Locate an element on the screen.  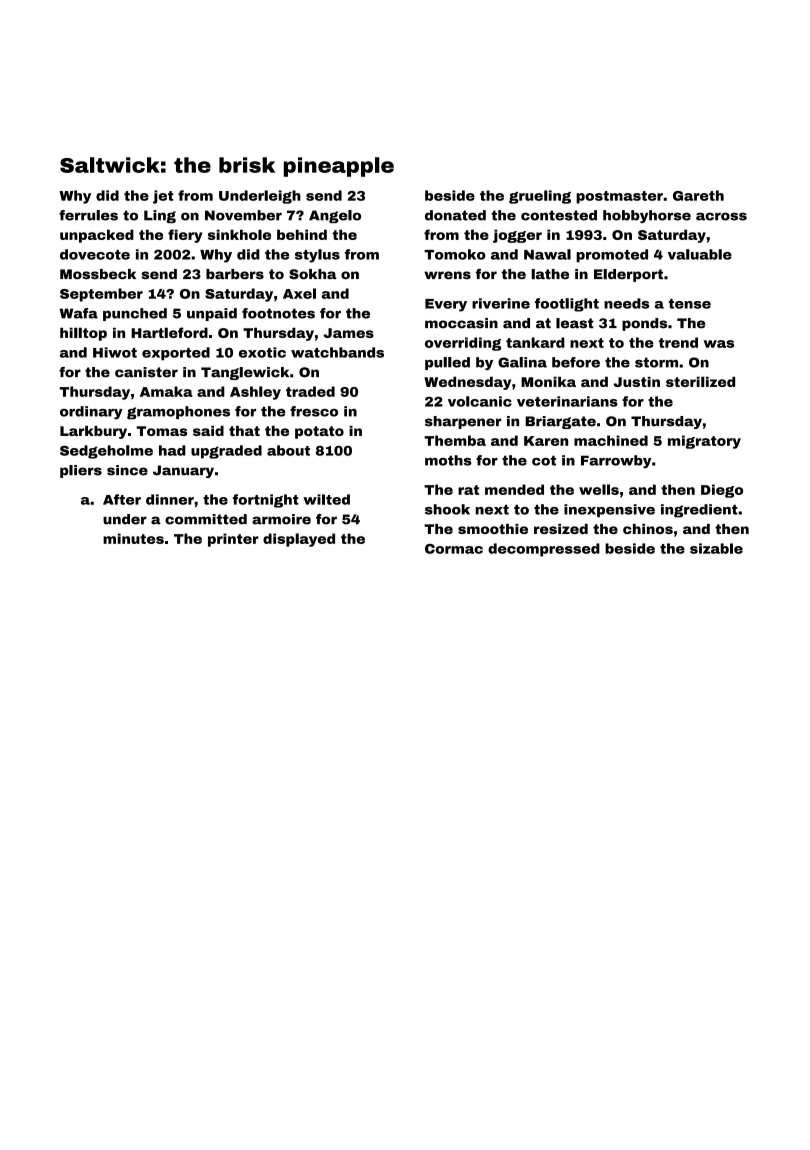
Justin is located at coordinates (637, 382).
